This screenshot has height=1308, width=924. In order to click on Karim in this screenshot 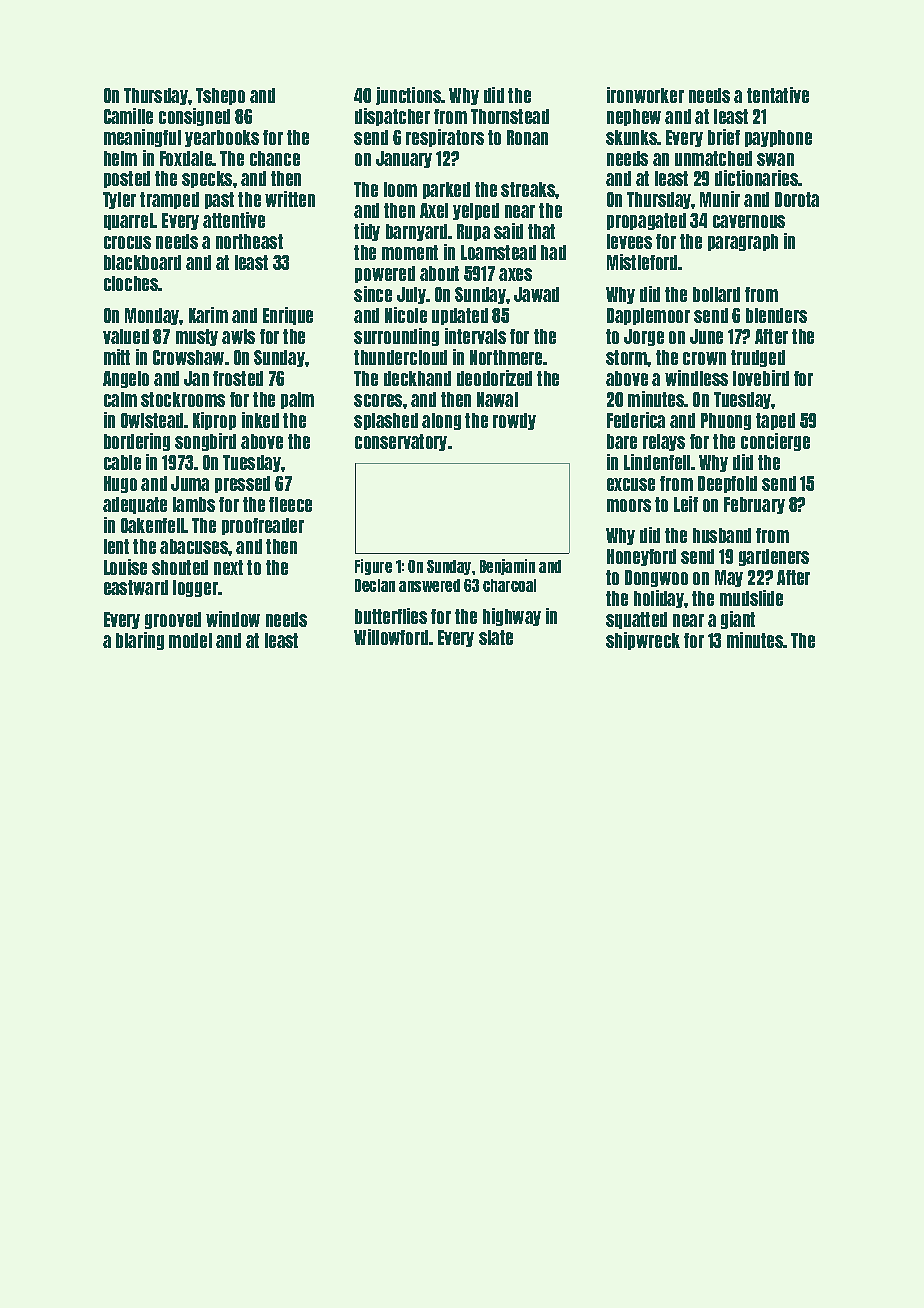, I will do `click(208, 315)`.
